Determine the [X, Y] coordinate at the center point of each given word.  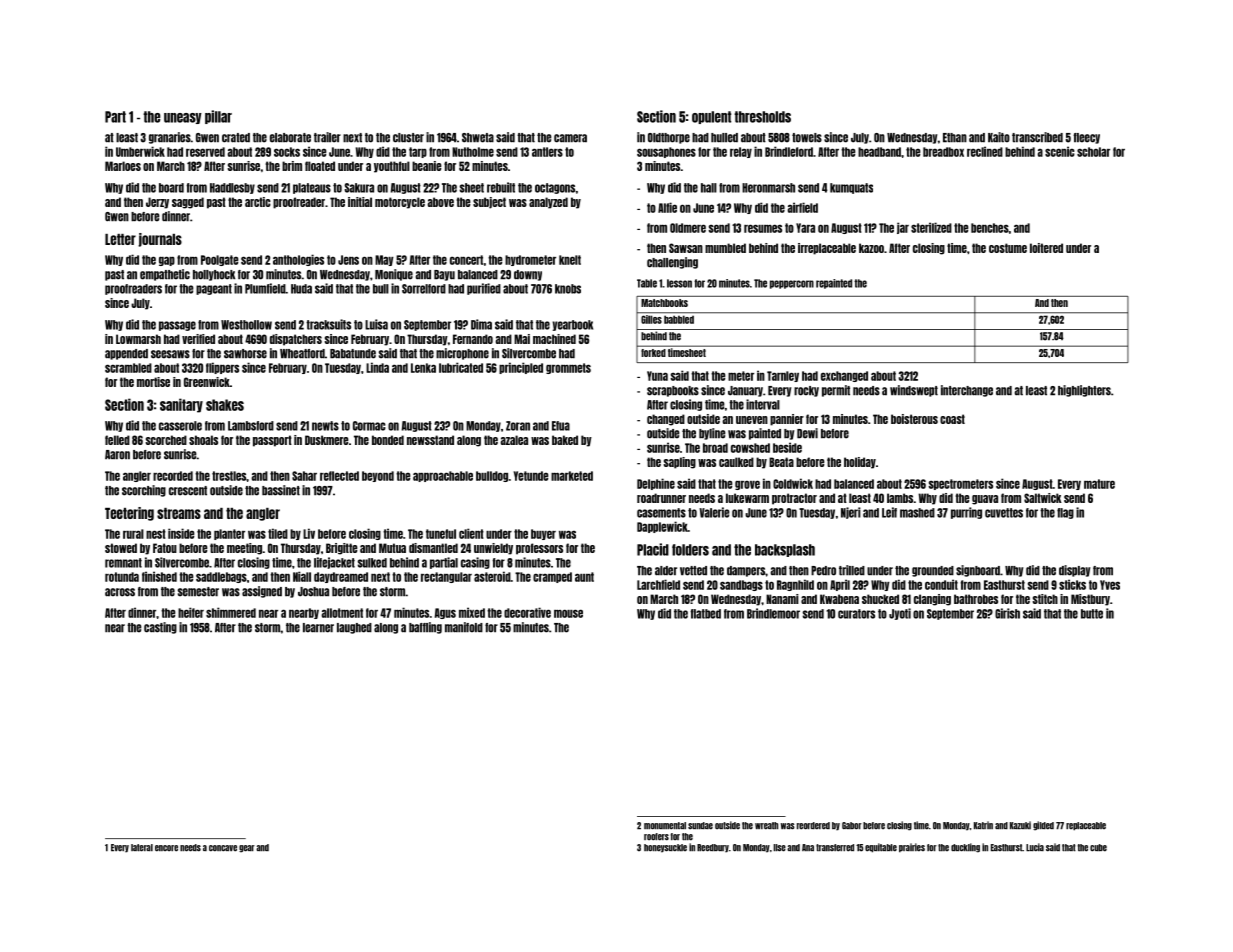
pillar [218, 117]
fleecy [1086, 138]
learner [318, 628]
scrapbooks [673, 391]
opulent [711, 117]
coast [952, 419]
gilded [1043, 826]
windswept [914, 391]
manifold [464, 627]
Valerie [714, 512]
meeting [244, 549]
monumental [665, 826]
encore [166, 848]
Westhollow [246, 325]
